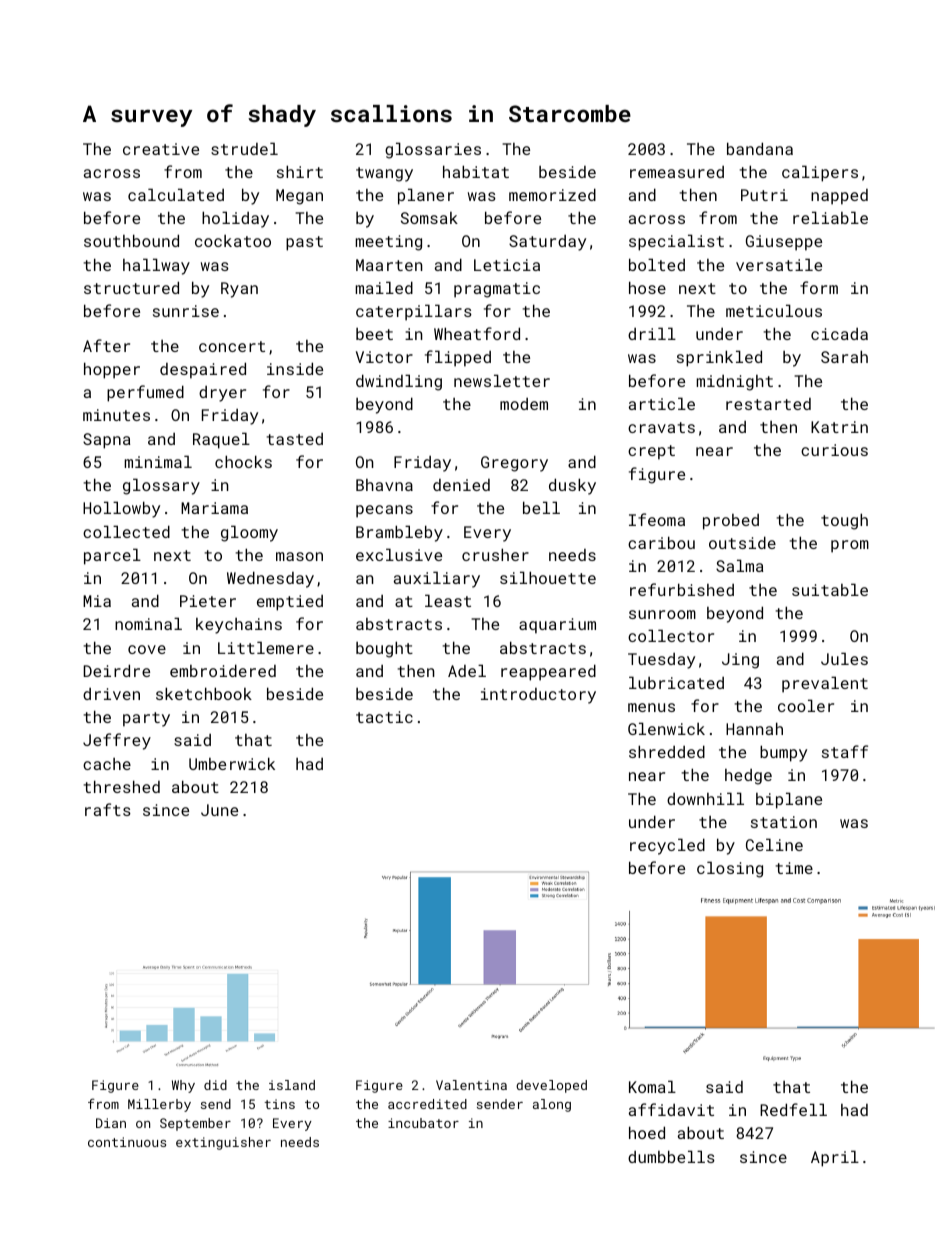  I want to click on curious, so click(834, 450).
